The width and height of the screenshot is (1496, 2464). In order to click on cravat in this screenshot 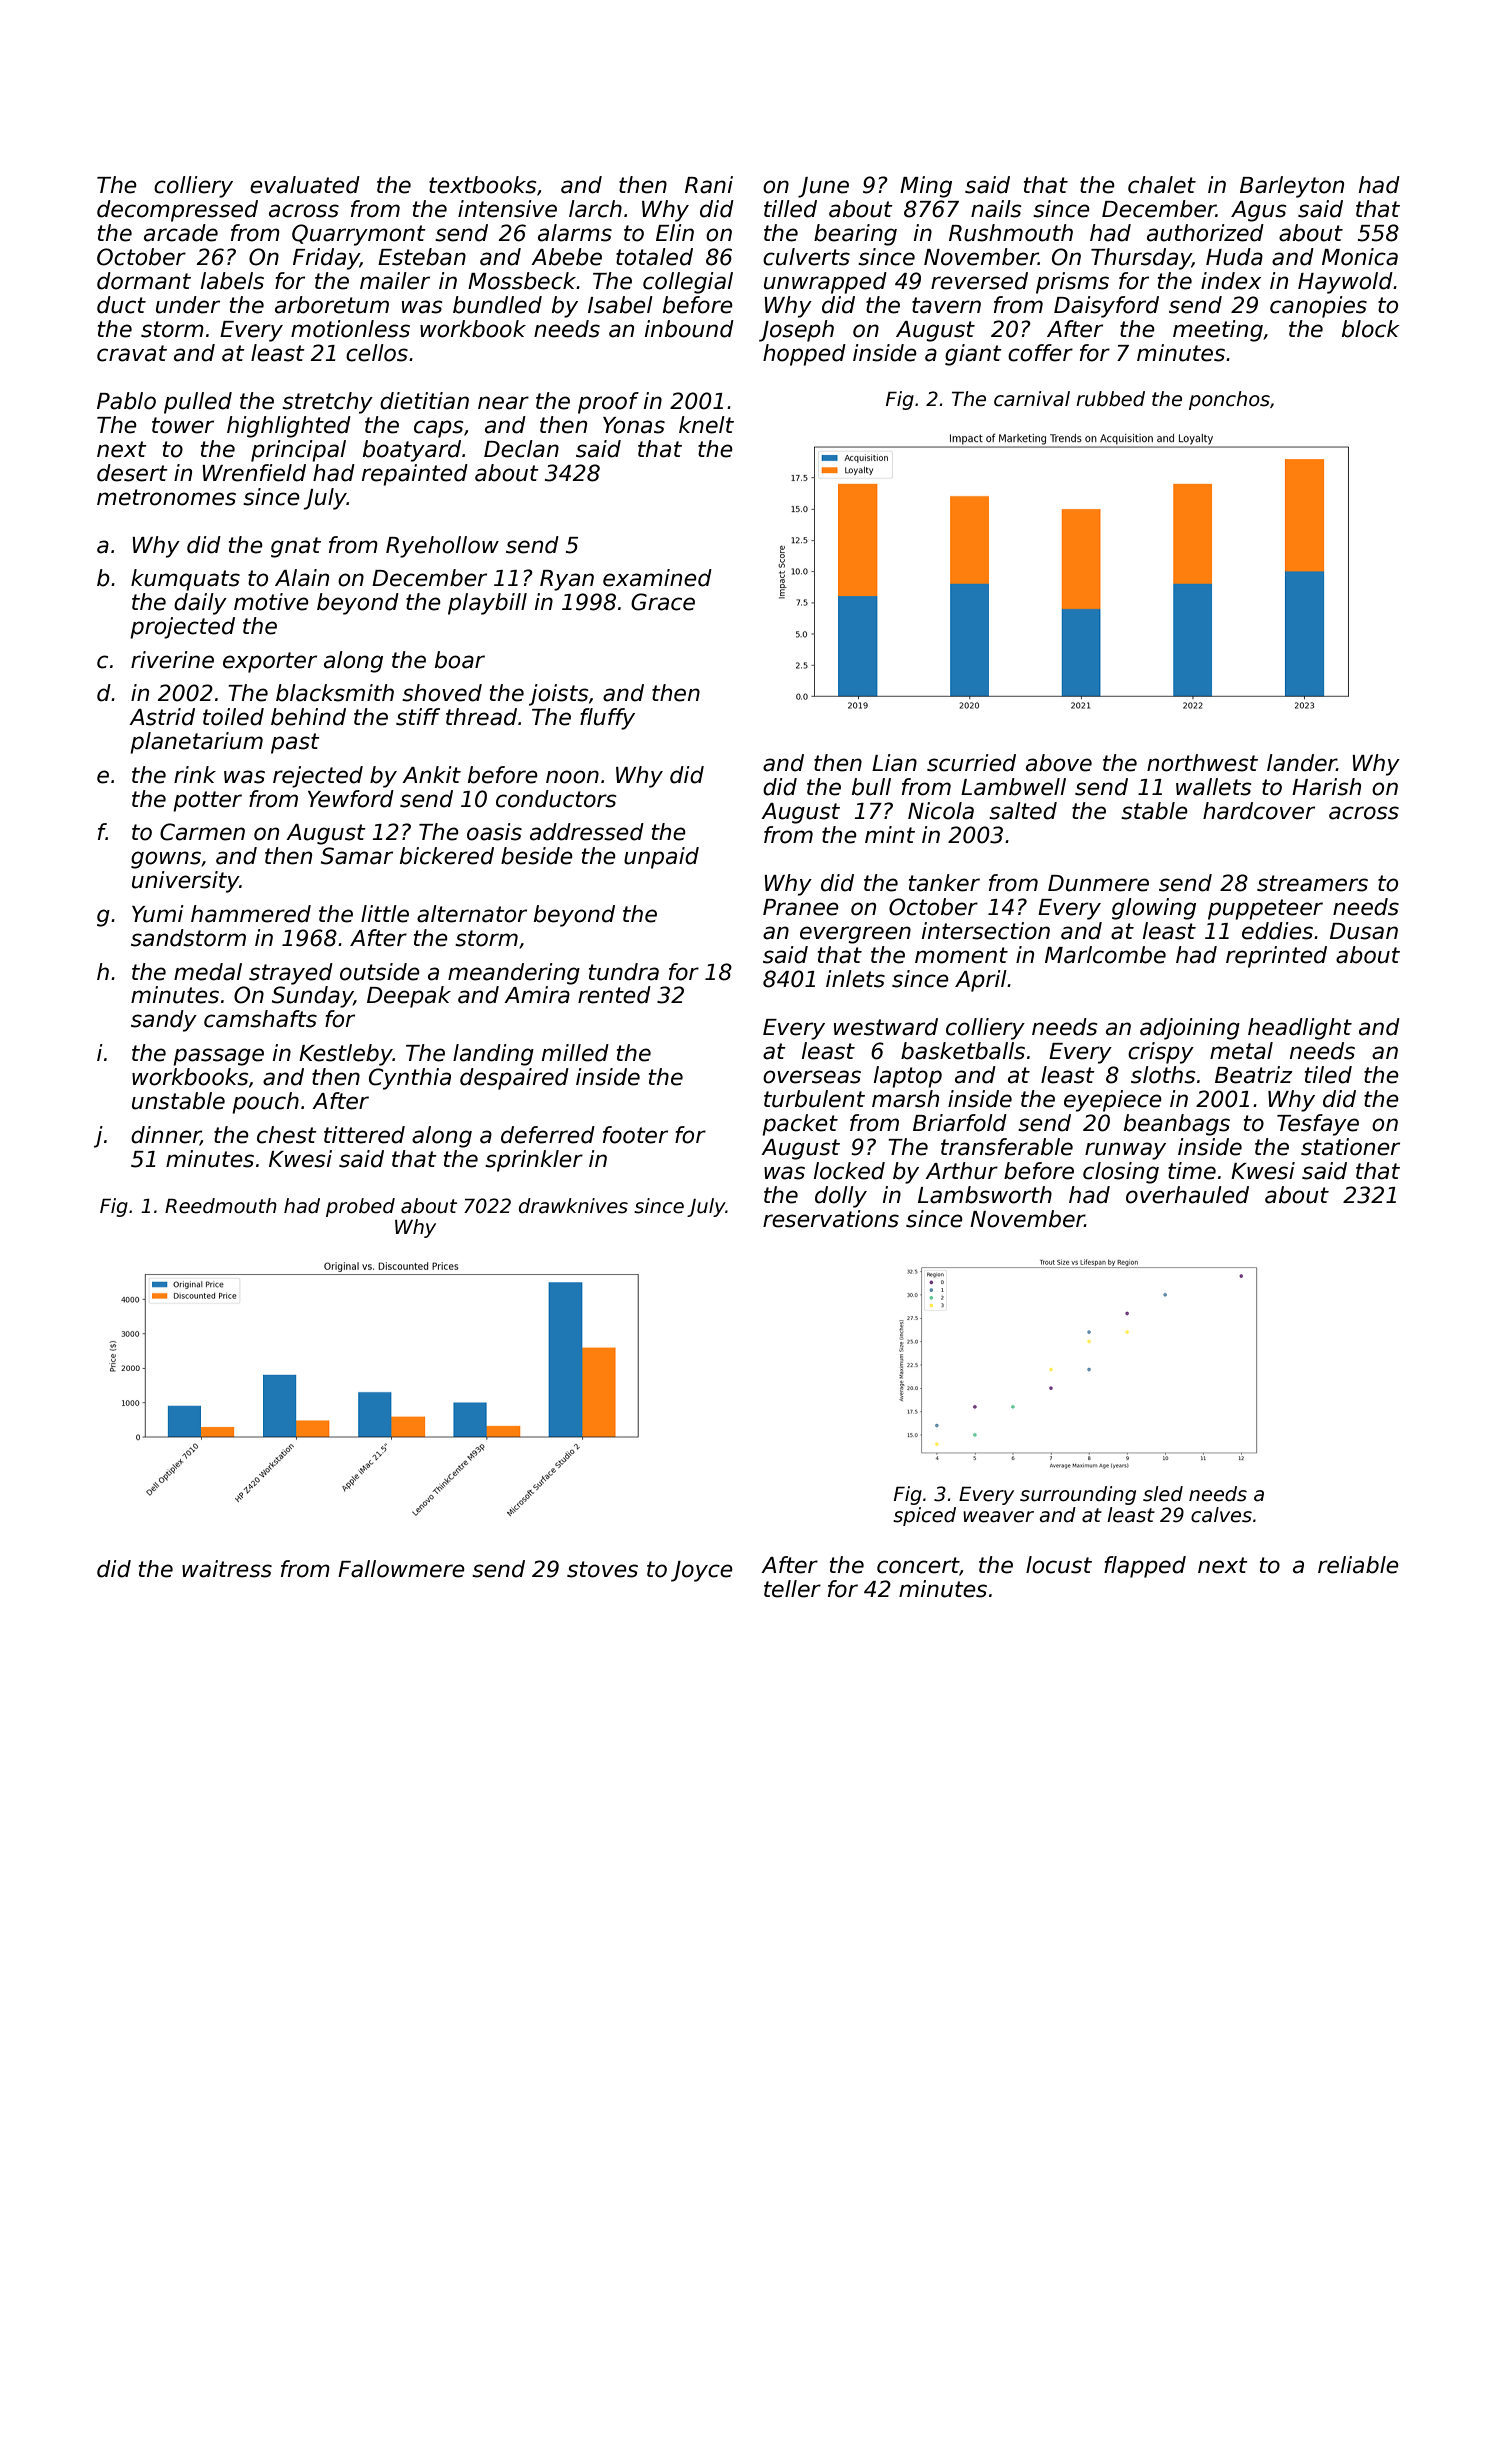, I will do `click(132, 353)`.
